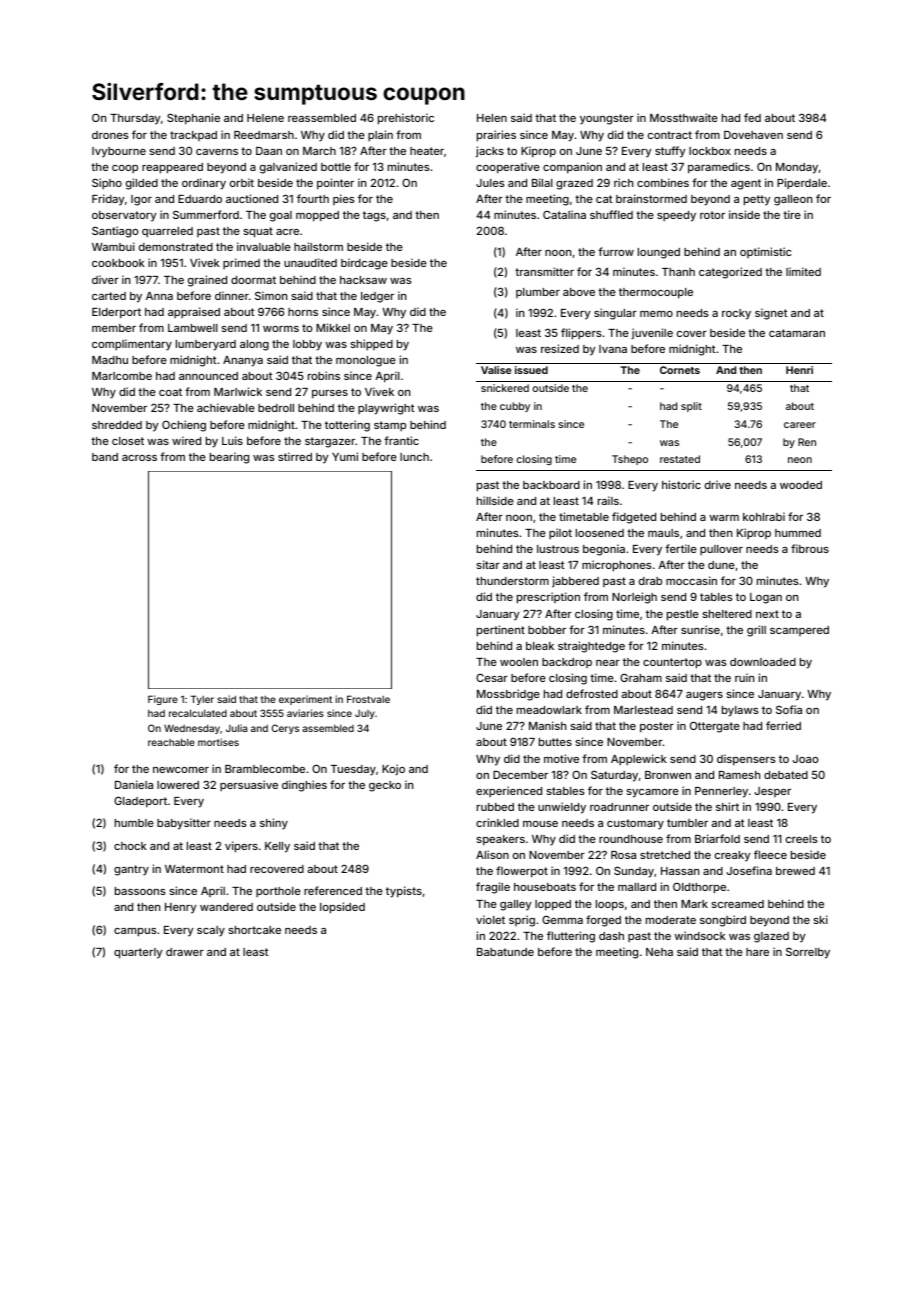 This screenshot has height=1308, width=924. I want to click on chock, so click(130, 846).
